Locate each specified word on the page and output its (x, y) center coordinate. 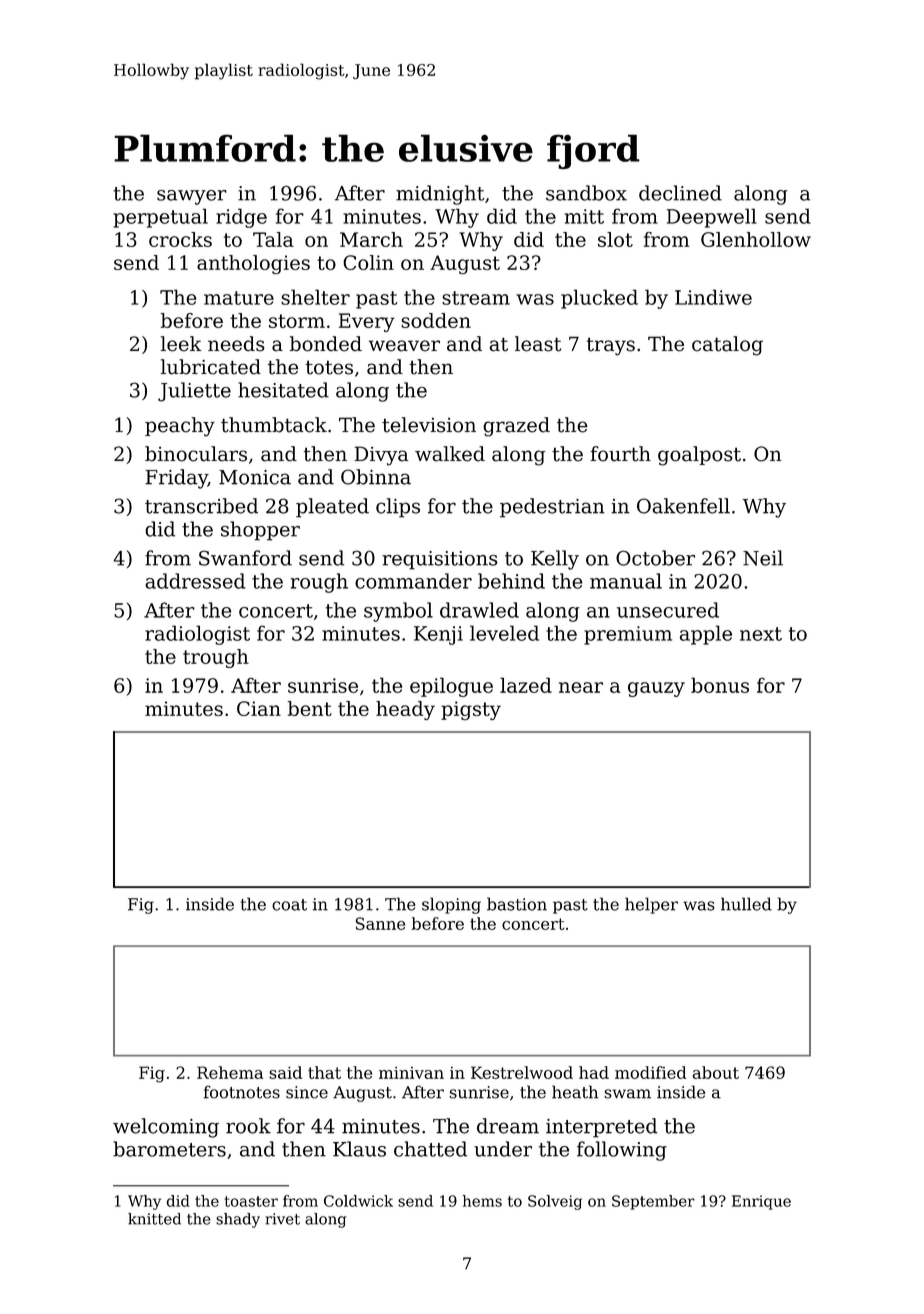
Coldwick (358, 1201)
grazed (516, 427)
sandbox (586, 193)
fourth (621, 454)
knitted (154, 1219)
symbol (398, 612)
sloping (451, 905)
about (716, 1072)
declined (680, 193)
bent (310, 708)
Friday (176, 479)
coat (289, 905)
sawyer (192, 197)
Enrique (761, 1202)
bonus (720, 685)
